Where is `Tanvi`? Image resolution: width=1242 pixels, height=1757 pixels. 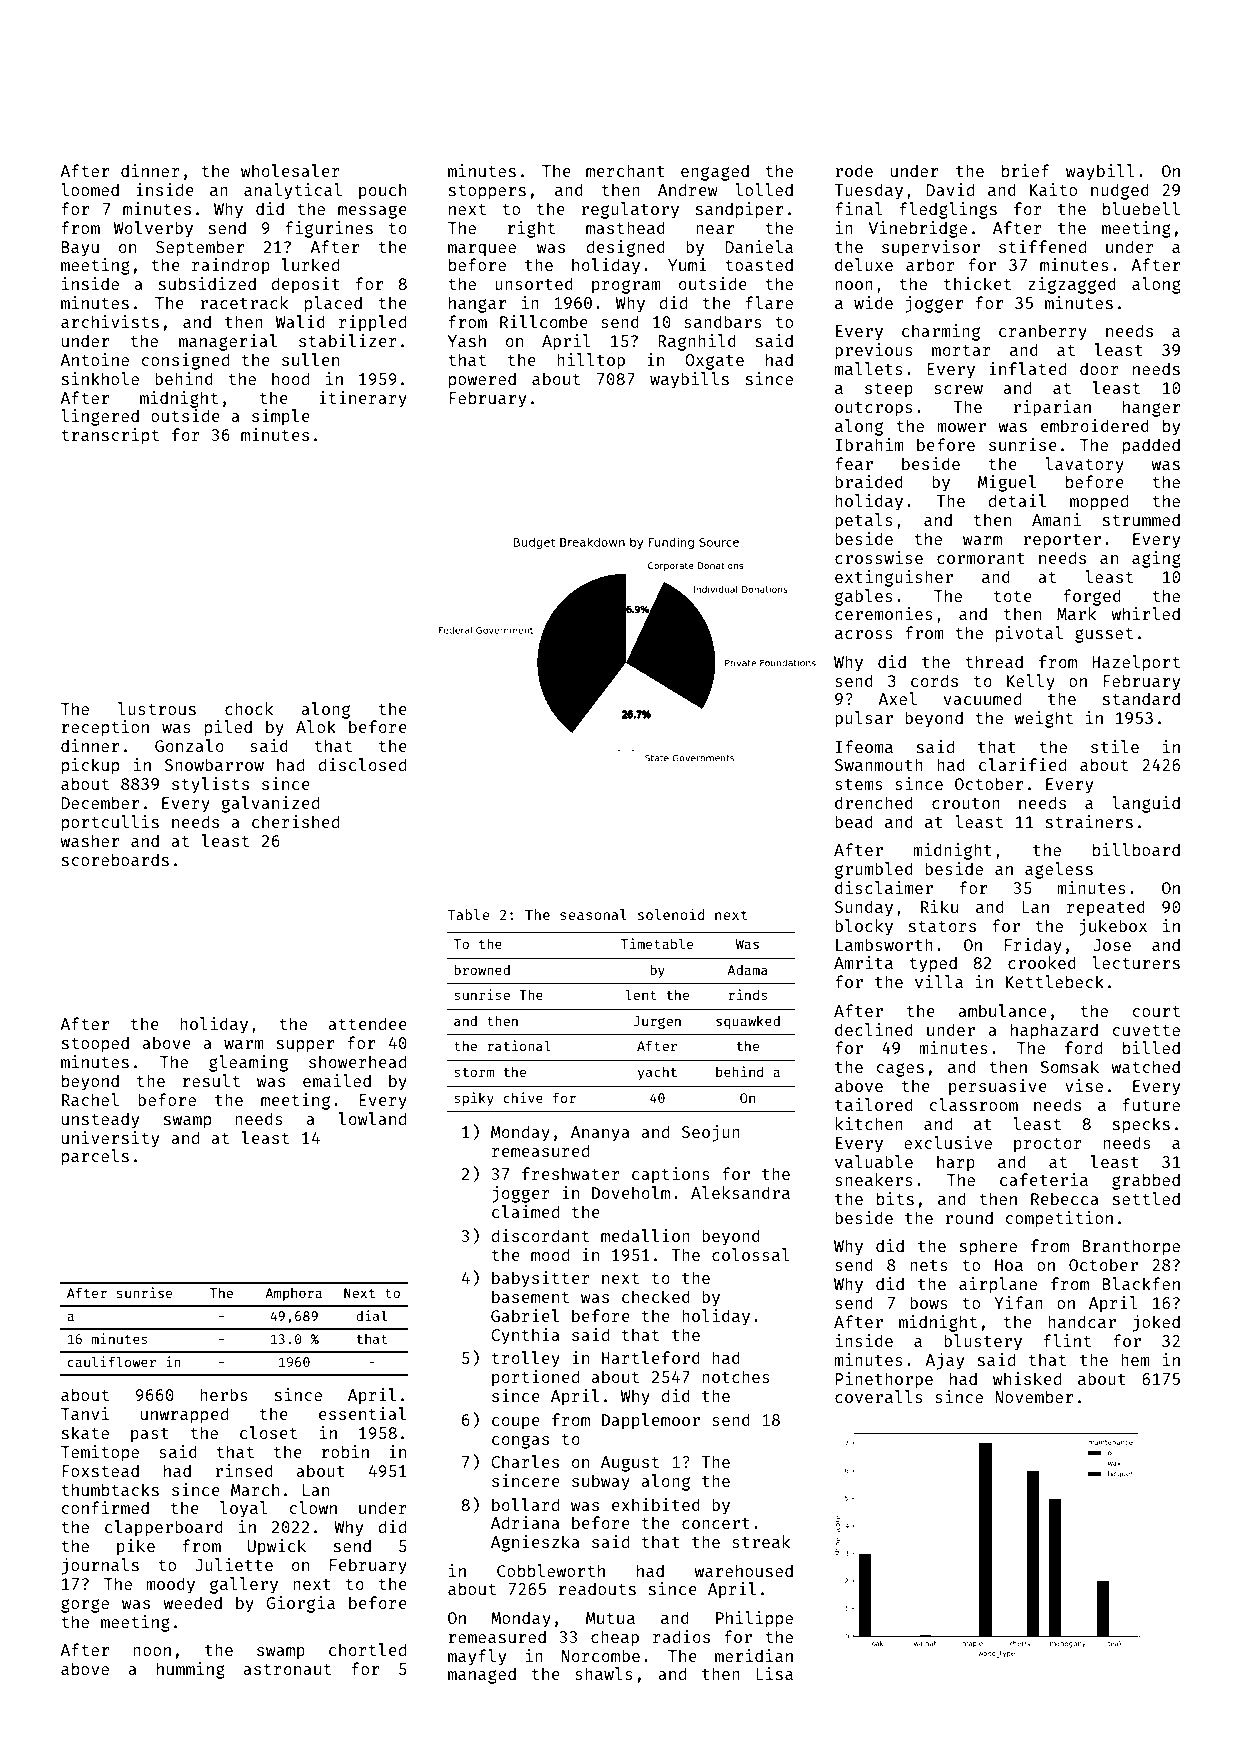
Tanvi is located at coordinates (85, 1413).
